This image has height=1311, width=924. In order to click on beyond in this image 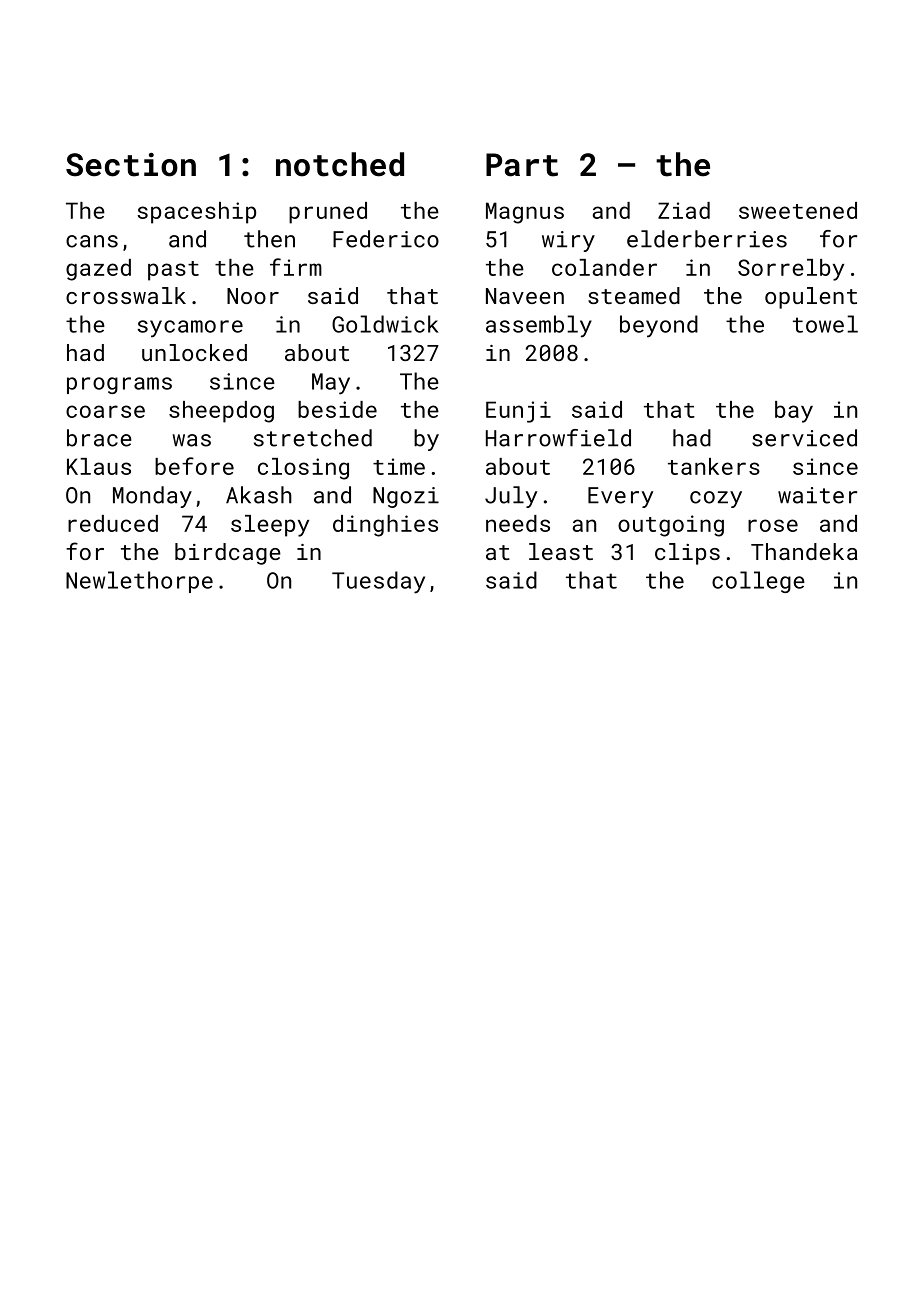, I will do `click(659, 326)`.
